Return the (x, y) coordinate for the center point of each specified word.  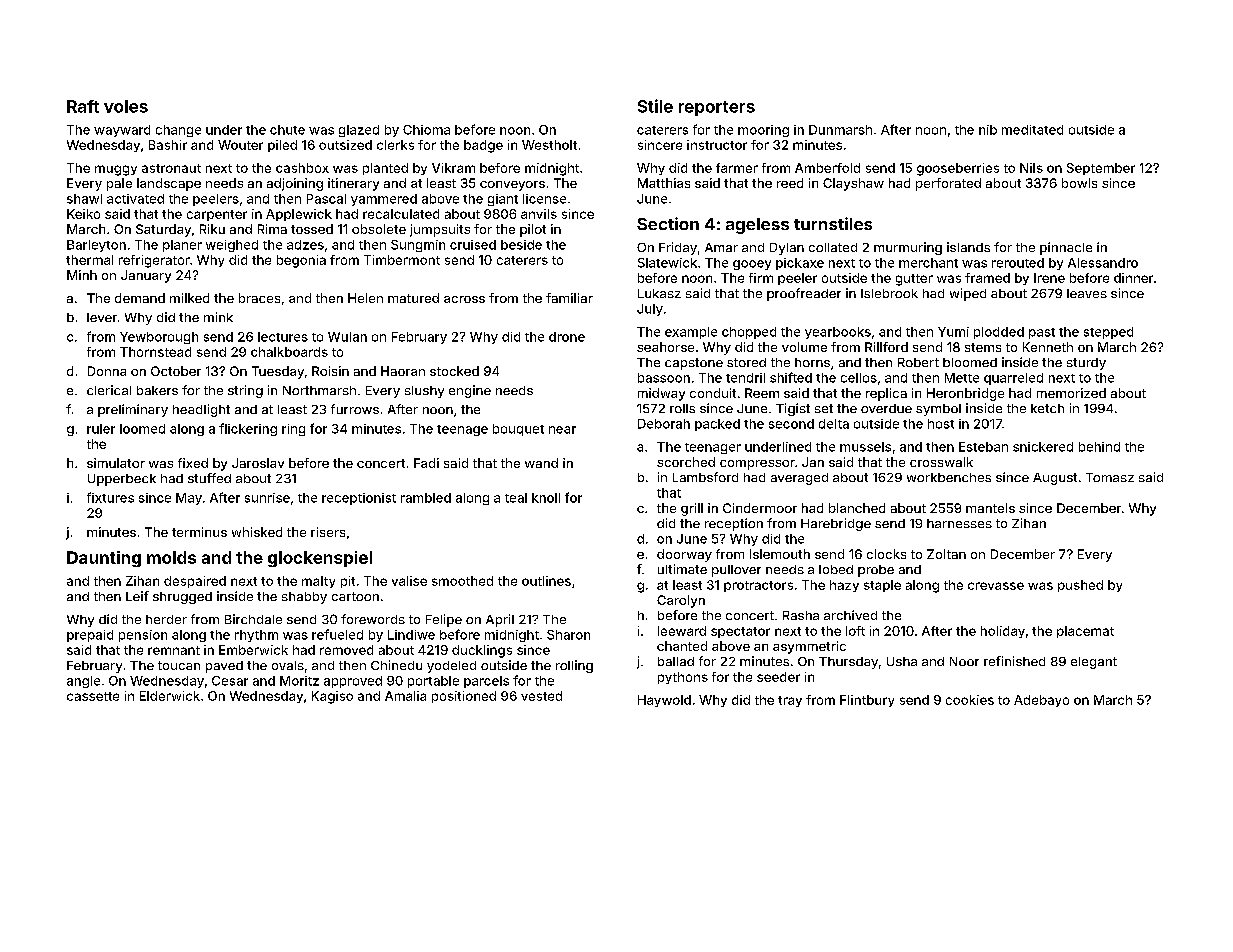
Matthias (664, 183)
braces (259, 298)
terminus (199, 532)
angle (83, 682)
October (176, 371)
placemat (1085, 632)
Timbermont (402, 260)
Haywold (664, 701)
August (1055, 479)
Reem (762, 393)
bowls (1079, 183)
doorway (684, 555)
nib (988, 130)
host (941, 424)
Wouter (240, 145)
